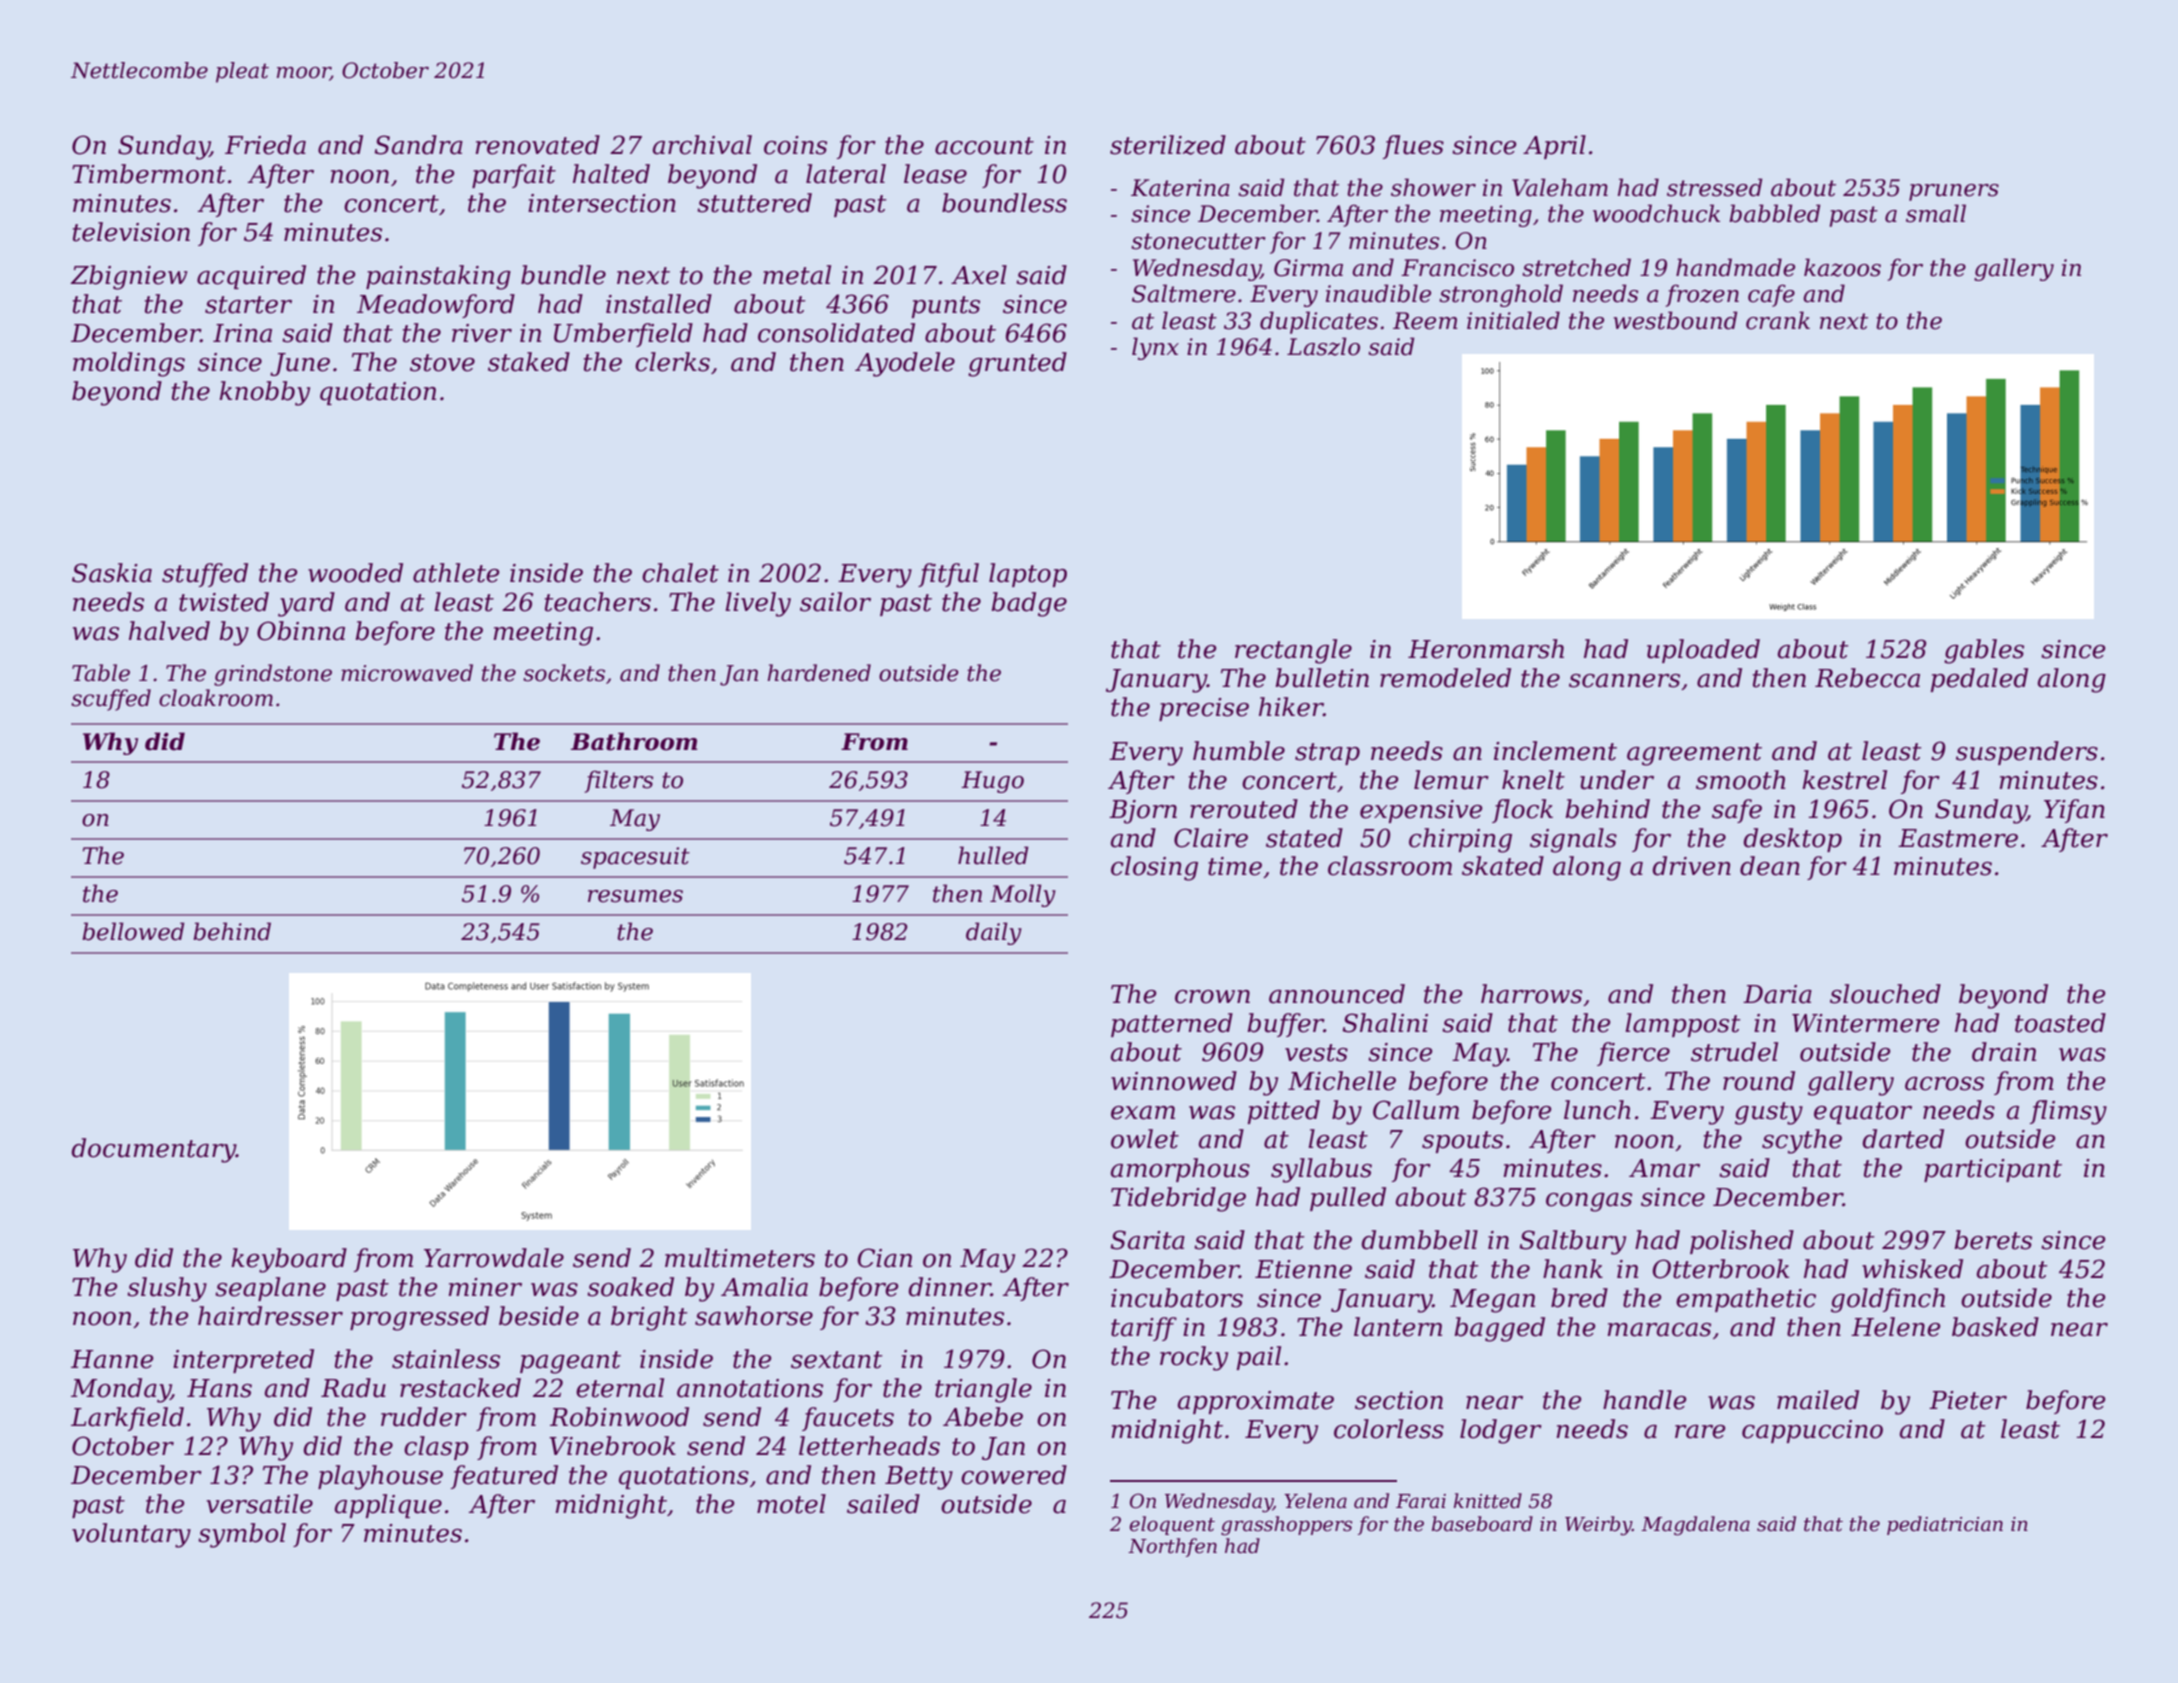  I want to click on mailed, so click(1818, 1400).
